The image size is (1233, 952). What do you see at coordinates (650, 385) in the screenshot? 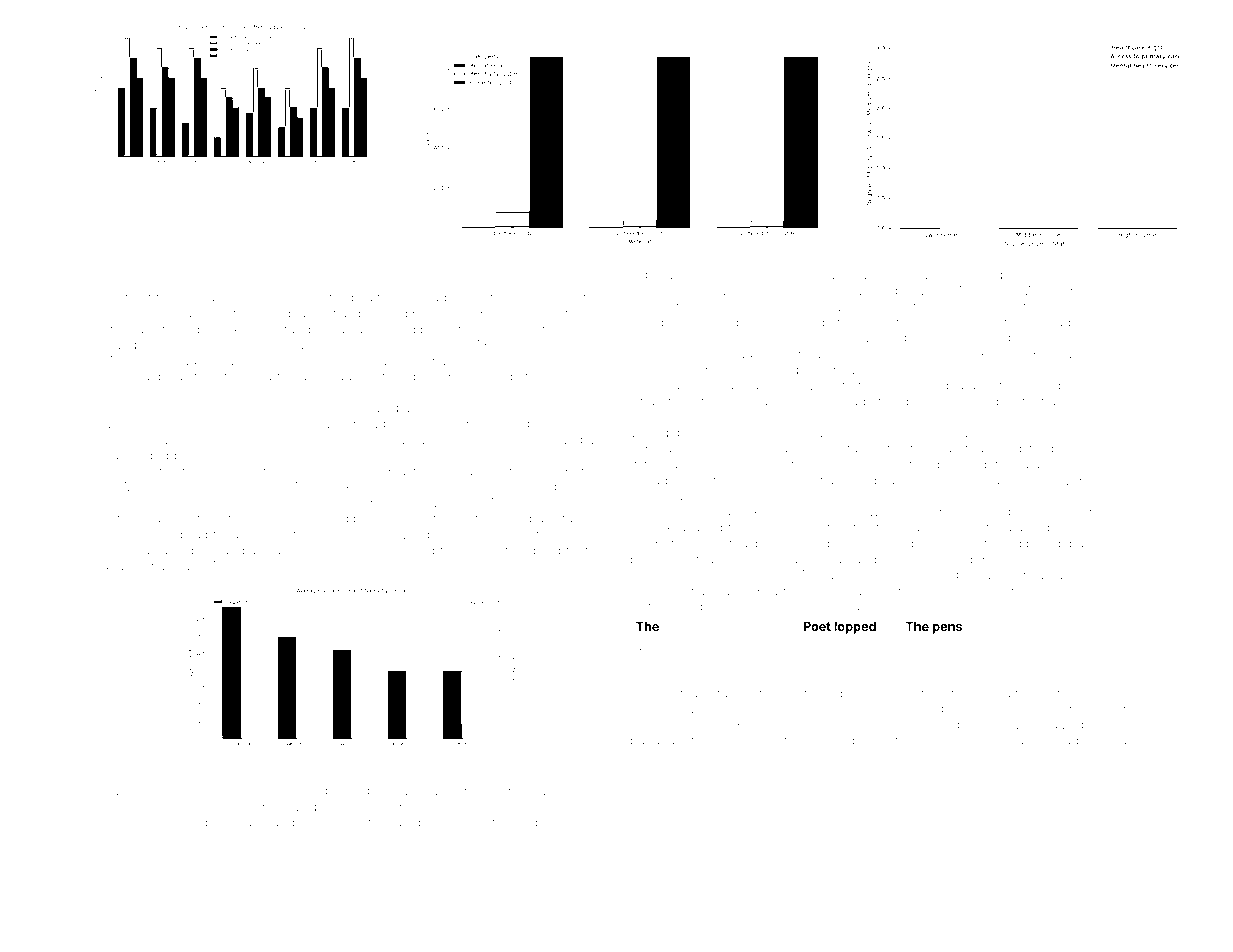
I see `Junho` at bounding box center [650, 385].
